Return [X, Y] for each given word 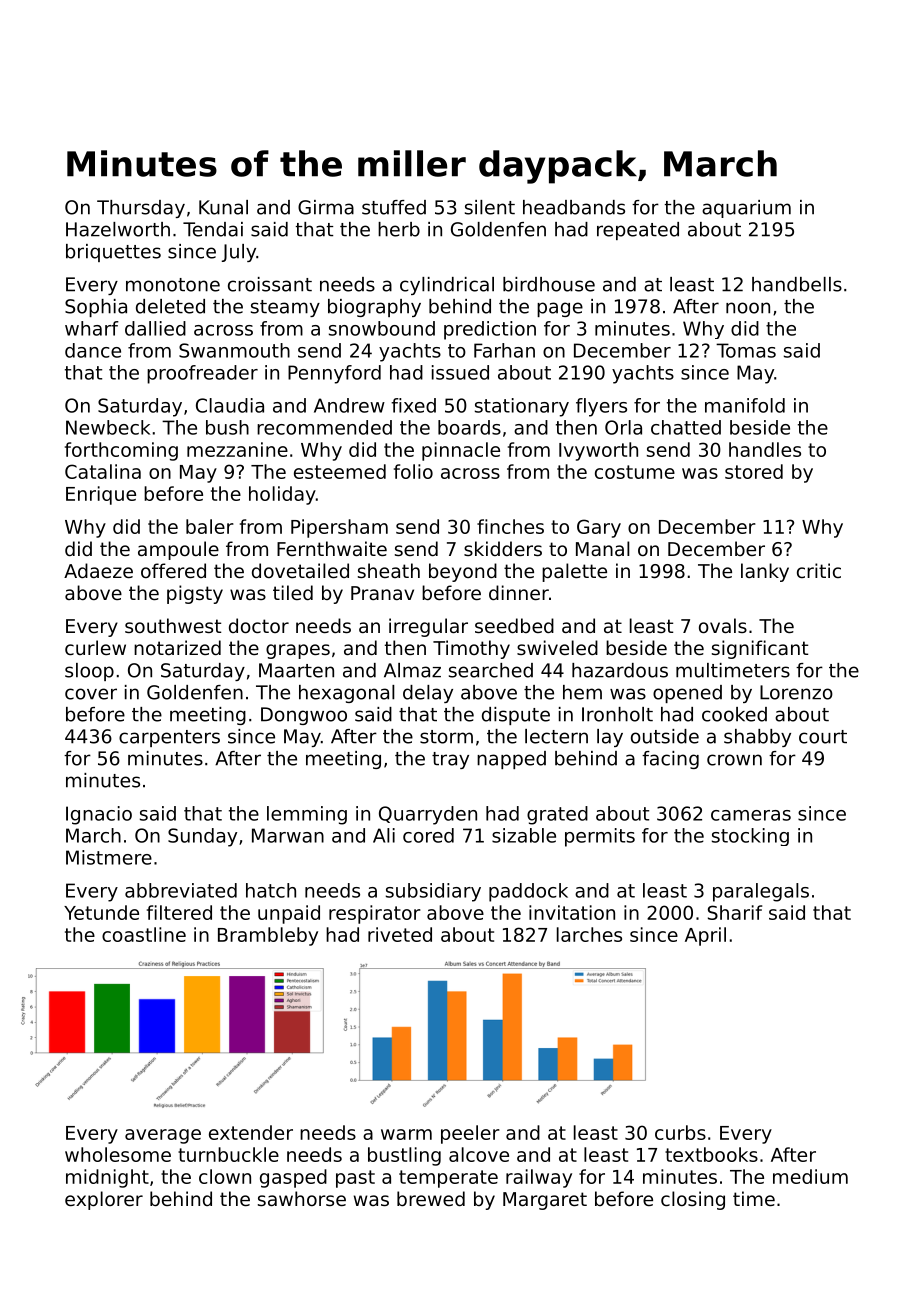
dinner [519, 592]
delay [428, 694]
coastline [144, 934]
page [560, 309]
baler [210, 526]
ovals [723, 625]
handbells [797, 284]
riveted [400, 934]
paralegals [761, 892]
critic [819, 570]
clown [225, 1176]
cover [91, 694]
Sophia [96, 308]
